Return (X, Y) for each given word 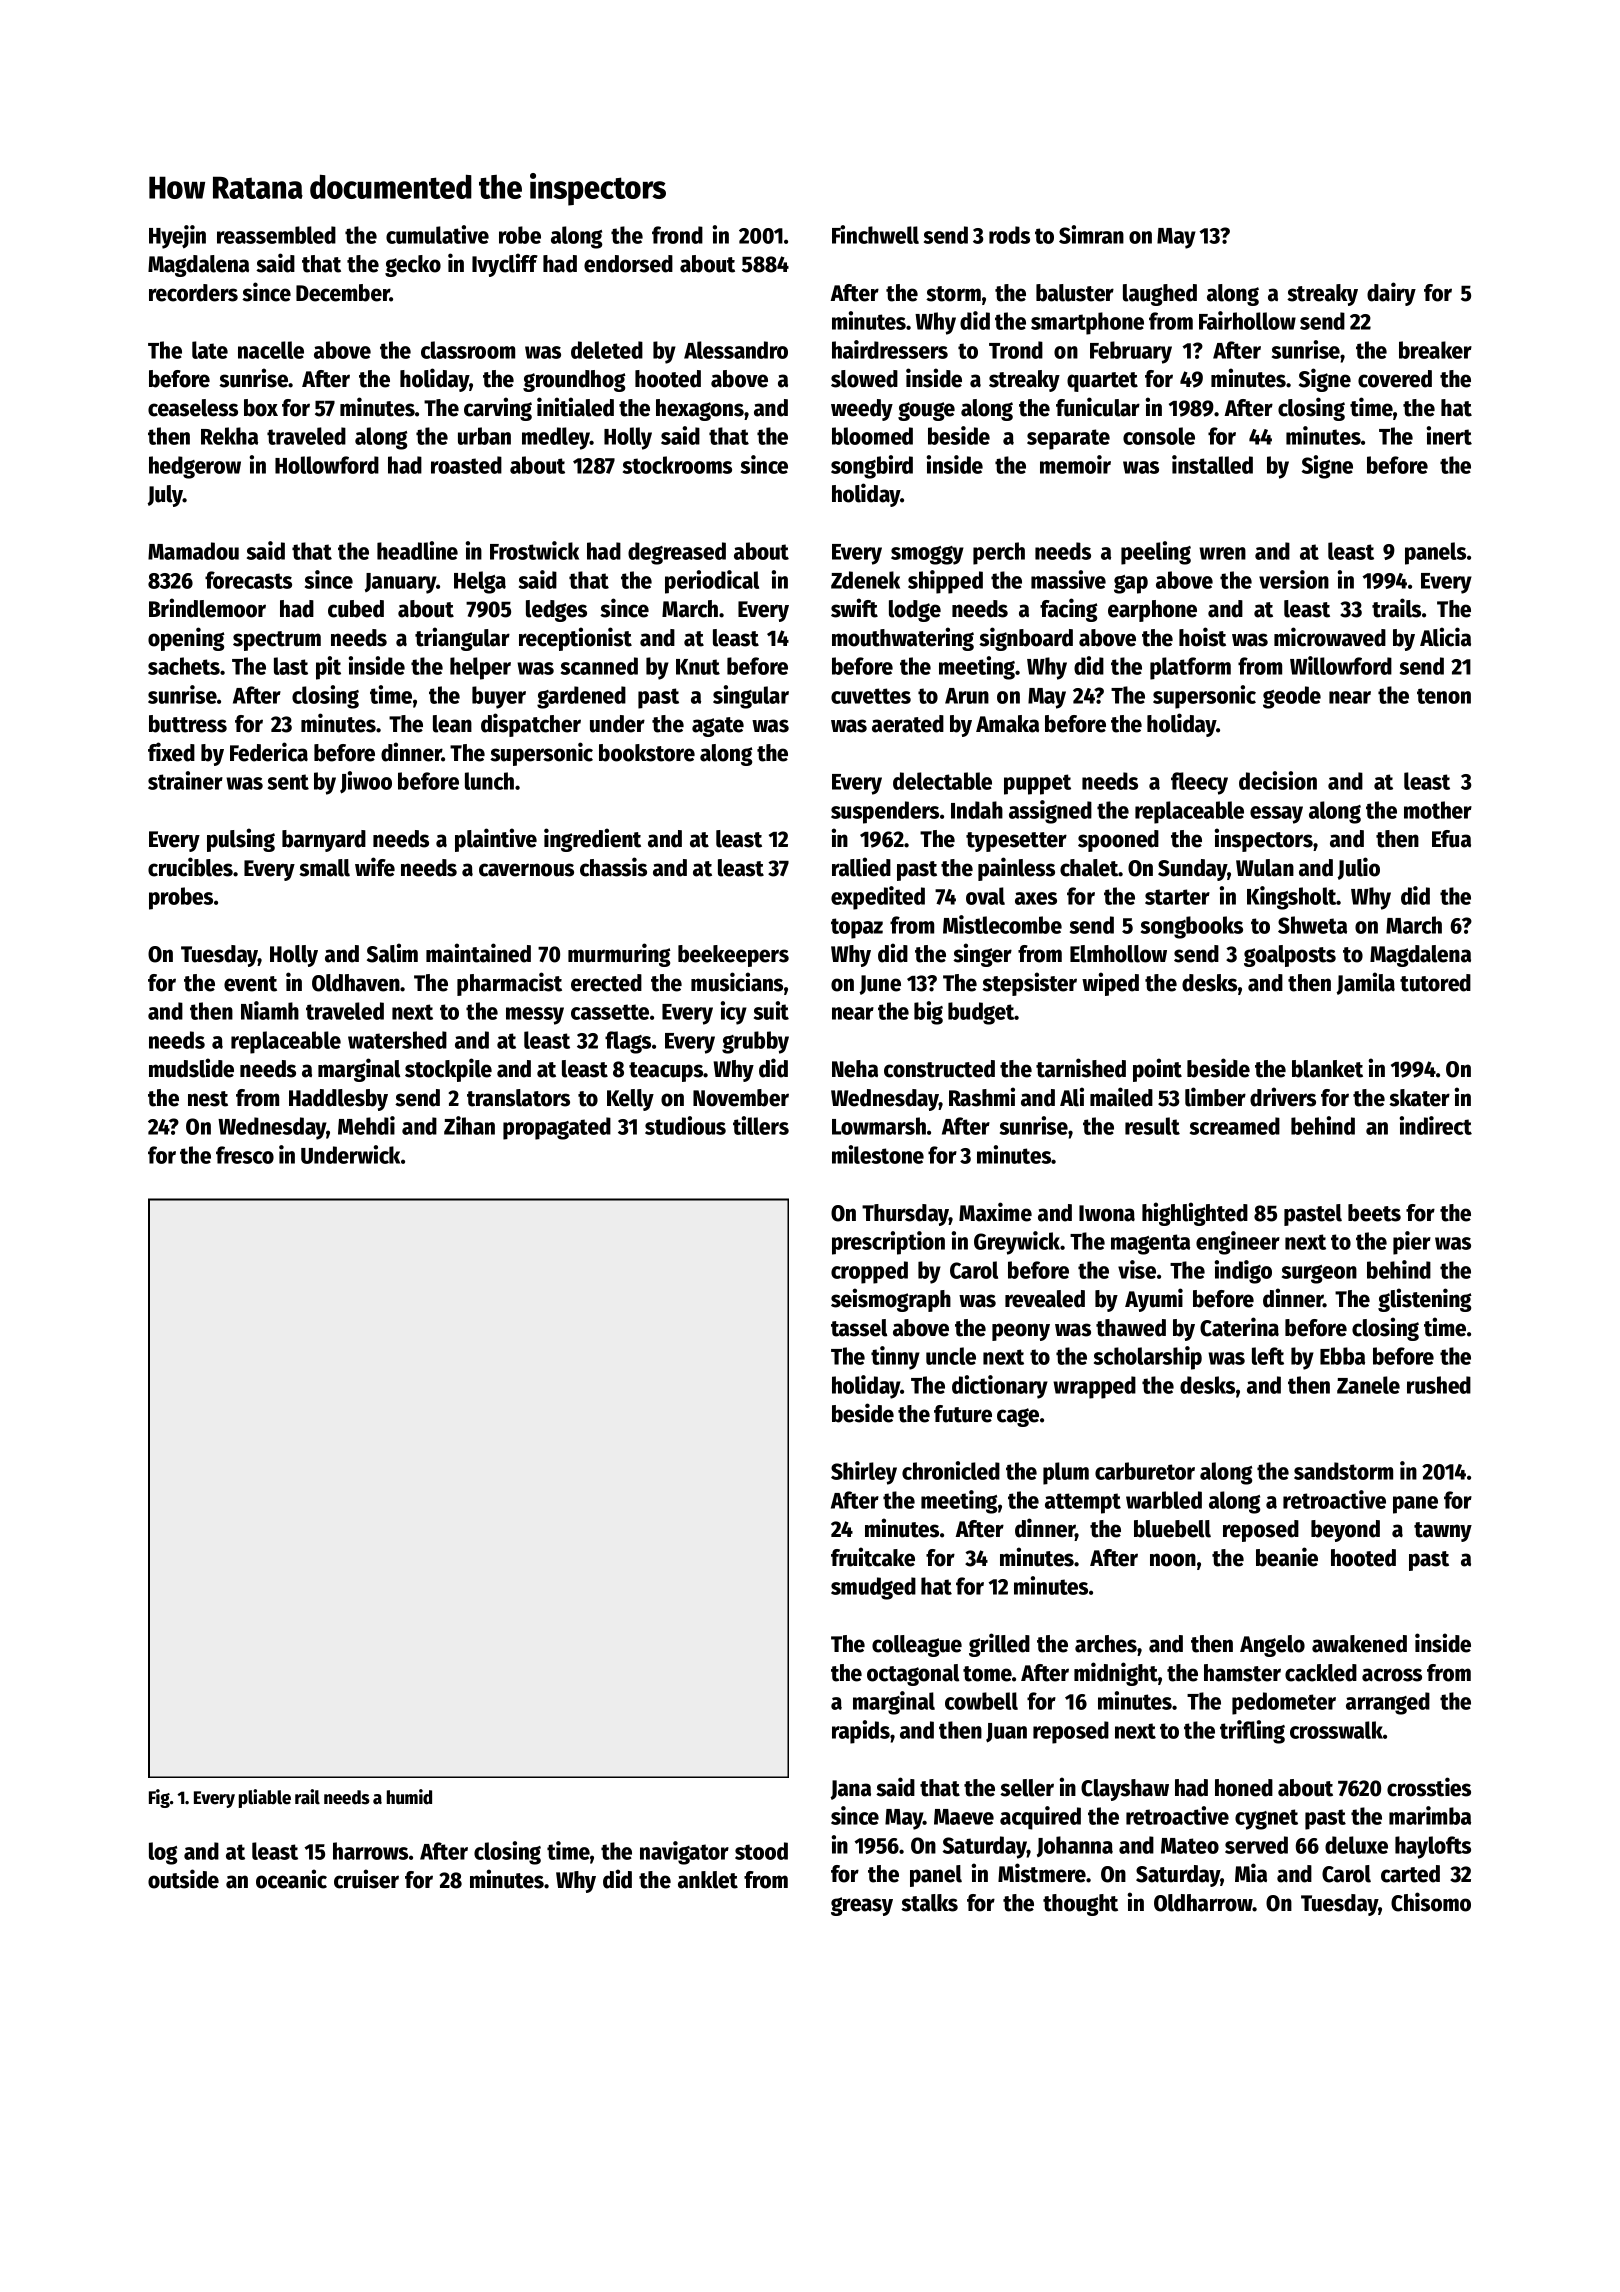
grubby (755, 1042)
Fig (159, 1798)
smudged (873, 1588)
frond (677, 235)
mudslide (191, 1068)
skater (1419, 1098)
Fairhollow (1247, 320)
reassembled (276, 235)
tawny (1443, 1532)
